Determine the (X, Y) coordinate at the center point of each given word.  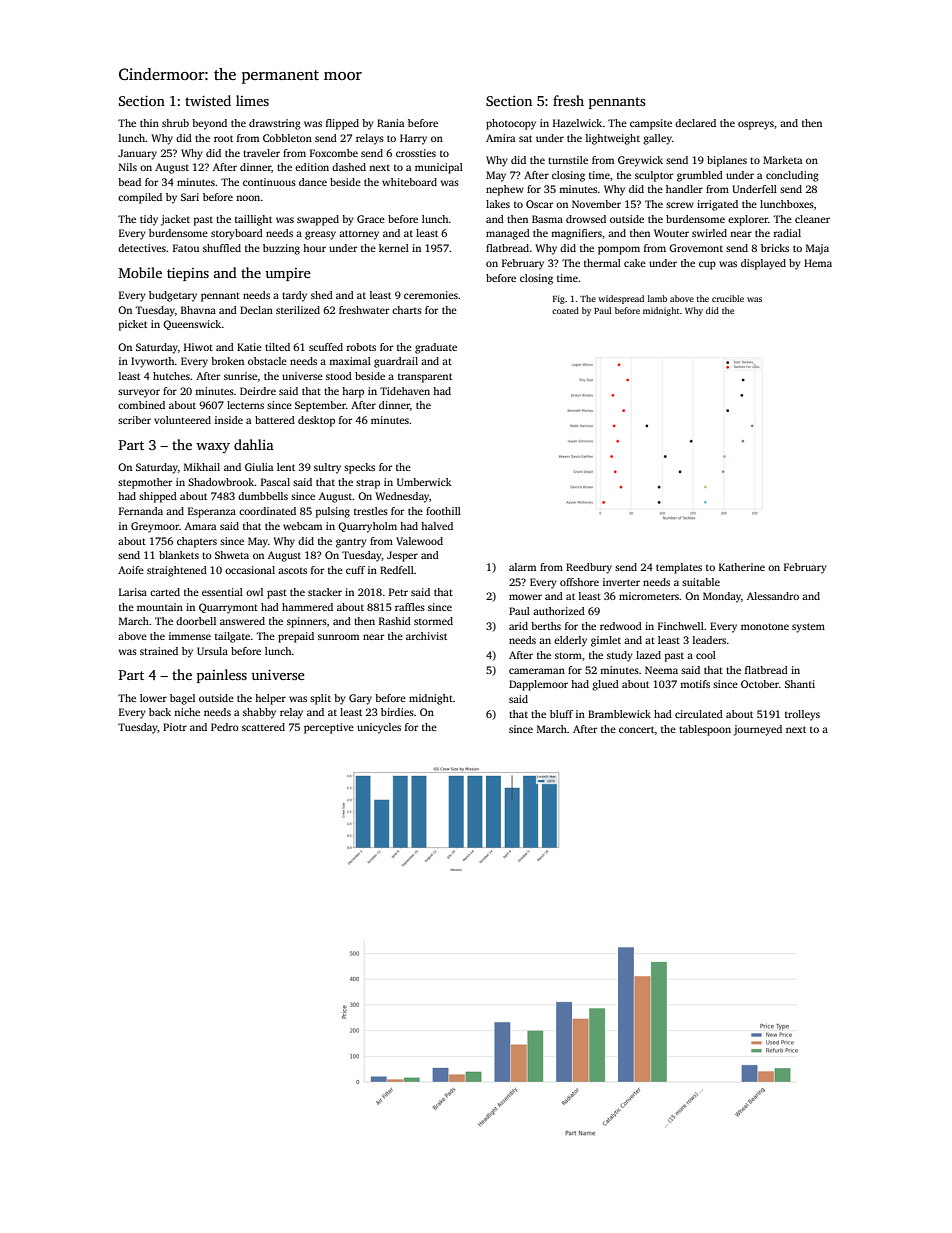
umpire (288, 274)
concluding (792, 176)
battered (275, 420)
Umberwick (424, 482)
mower (525, 597)
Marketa (782, 160)
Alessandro (773, 596)
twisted (208, 100)
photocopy (511, 124)
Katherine (742, 567)
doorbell (196, 621)
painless (222, 676)
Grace (371, 219)
